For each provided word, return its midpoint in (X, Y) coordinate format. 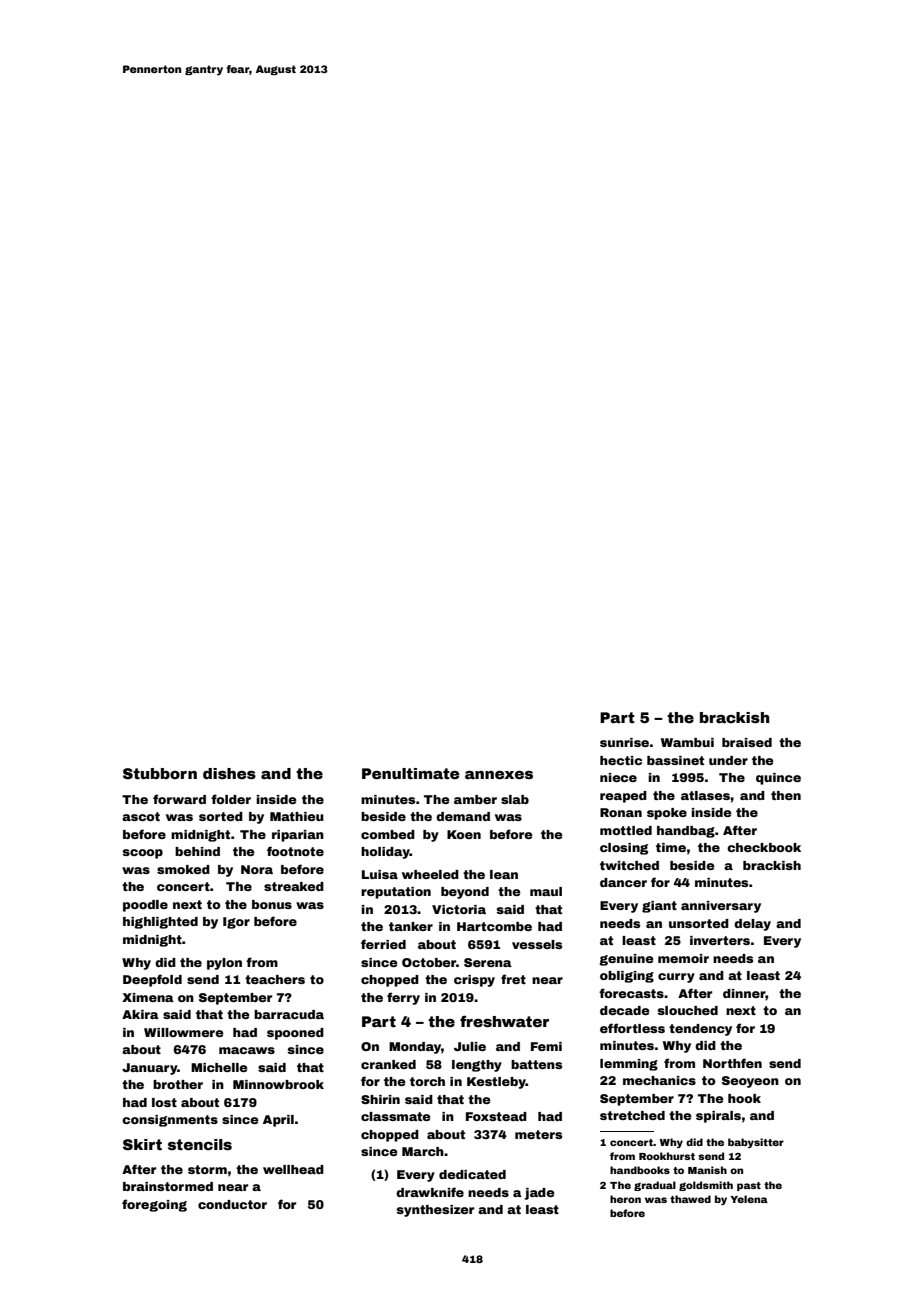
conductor (232, 1204)
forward (179, 799)
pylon (224, 964)
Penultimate (410, 773)
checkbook (764, 847)
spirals (718, 1117)
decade (625, 1010)
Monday (415, 1048)
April (278, 1121)
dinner (744, 994)
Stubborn (160, 773)
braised (747, 742)
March (423, 1151)
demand (463, 816)
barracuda (289, 1014)
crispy (474, 981)
